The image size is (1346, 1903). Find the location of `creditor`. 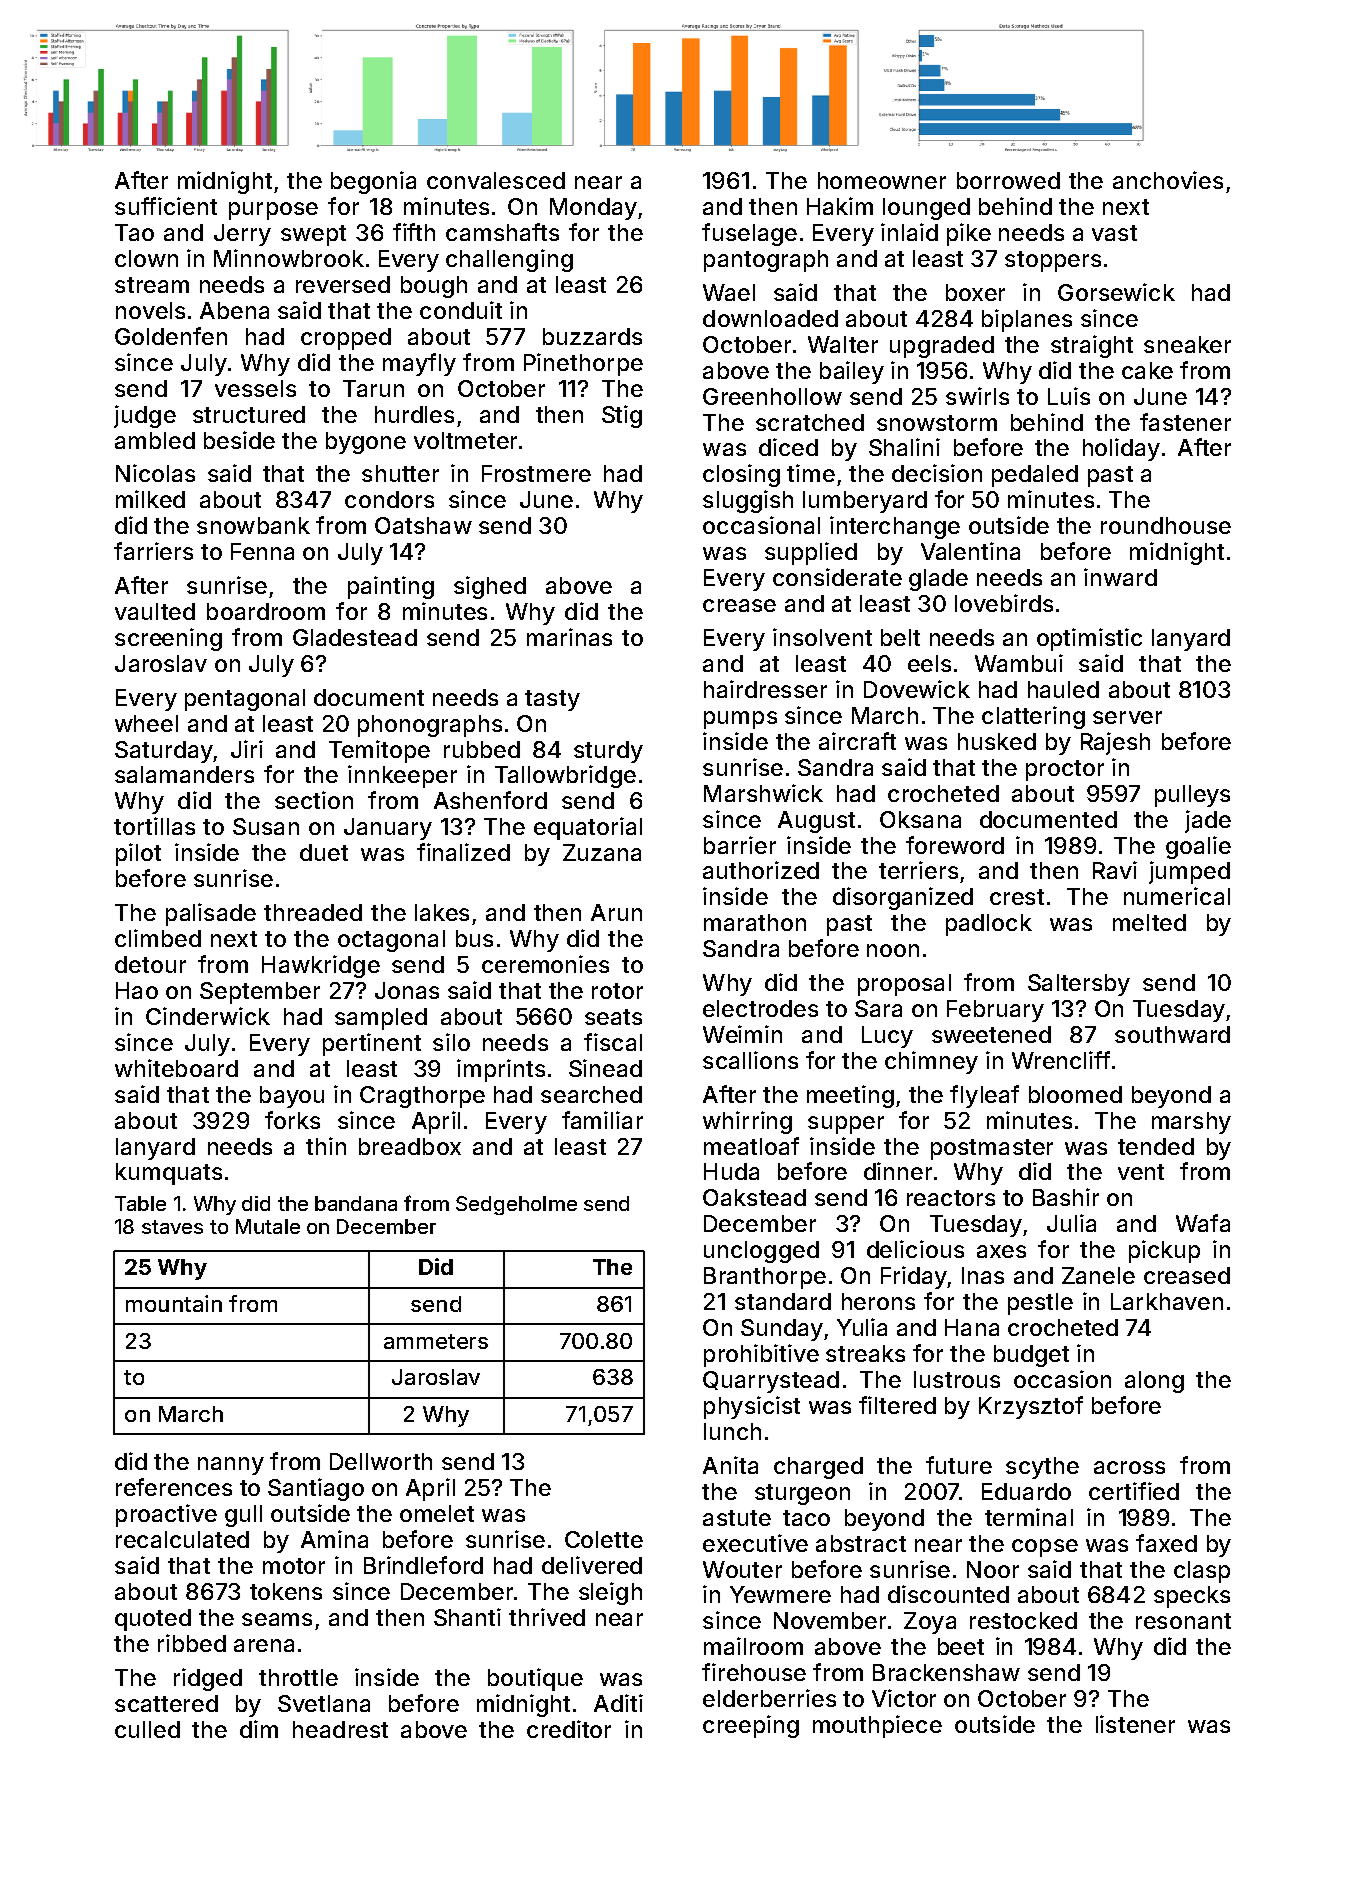

creditor is located at coordinates (569, 1729).
